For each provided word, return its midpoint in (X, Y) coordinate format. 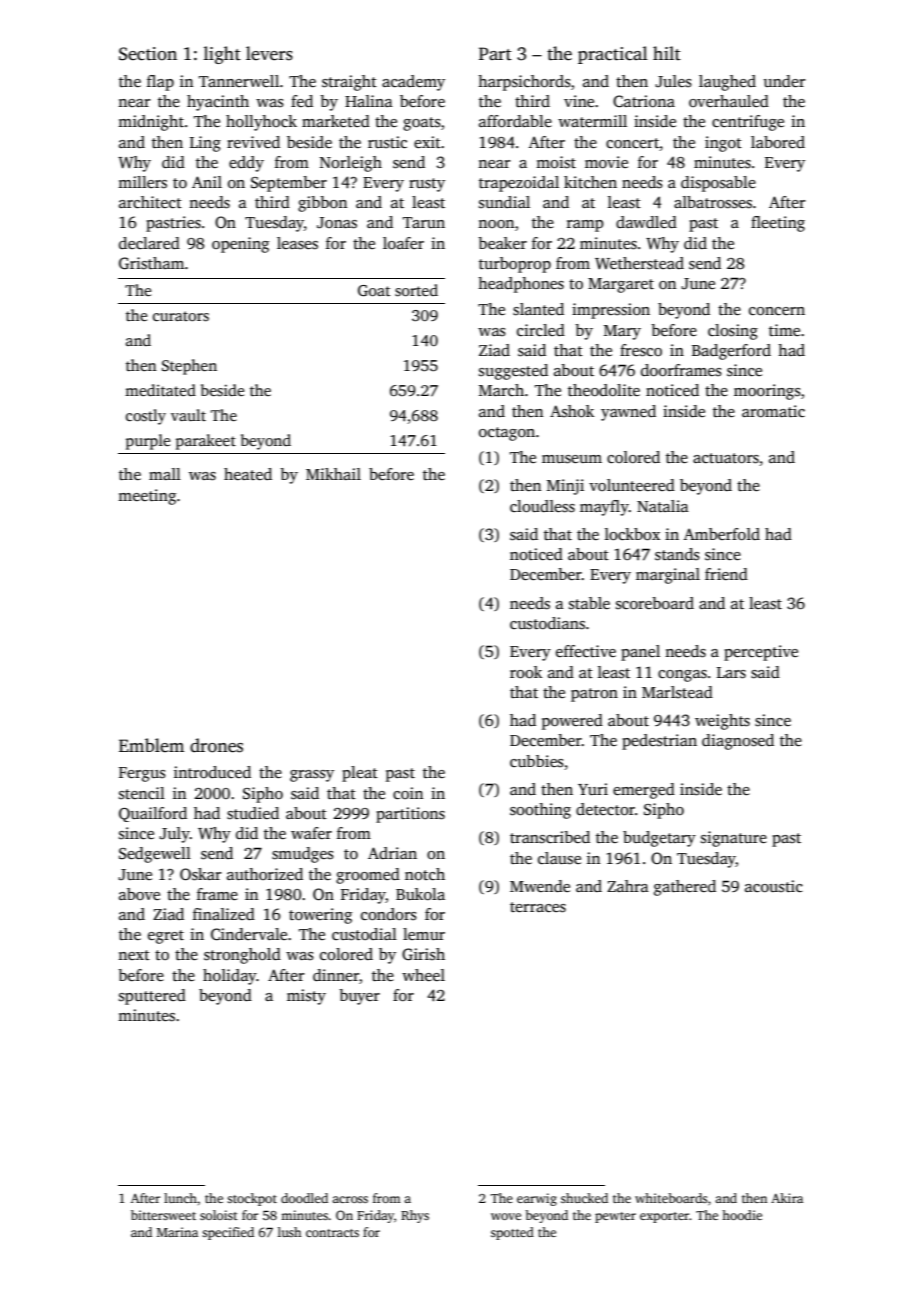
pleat (360, 774)
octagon (507, 434)
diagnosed (738, 742)
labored (778, 142)
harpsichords (524, 83)
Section (148, 54)
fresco (641, 350)
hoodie (742, 1215)
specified (228, 1233)
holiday (230, 977)
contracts (332, 1233)
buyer (359, 997)
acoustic (774, 886)
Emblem (151, 745)
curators (181, 316)
